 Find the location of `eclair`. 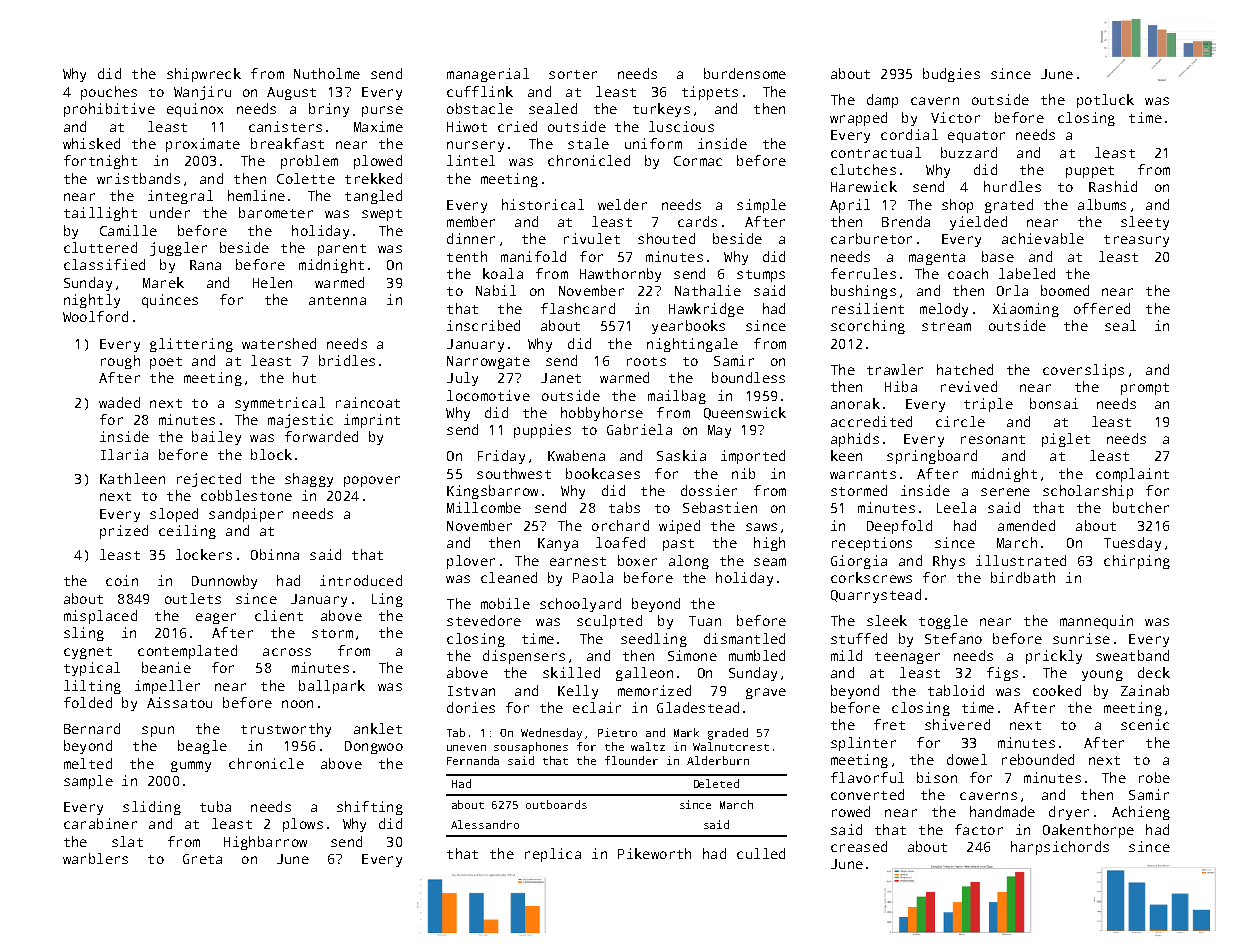

eclair is located at coordinates (597, 707).
